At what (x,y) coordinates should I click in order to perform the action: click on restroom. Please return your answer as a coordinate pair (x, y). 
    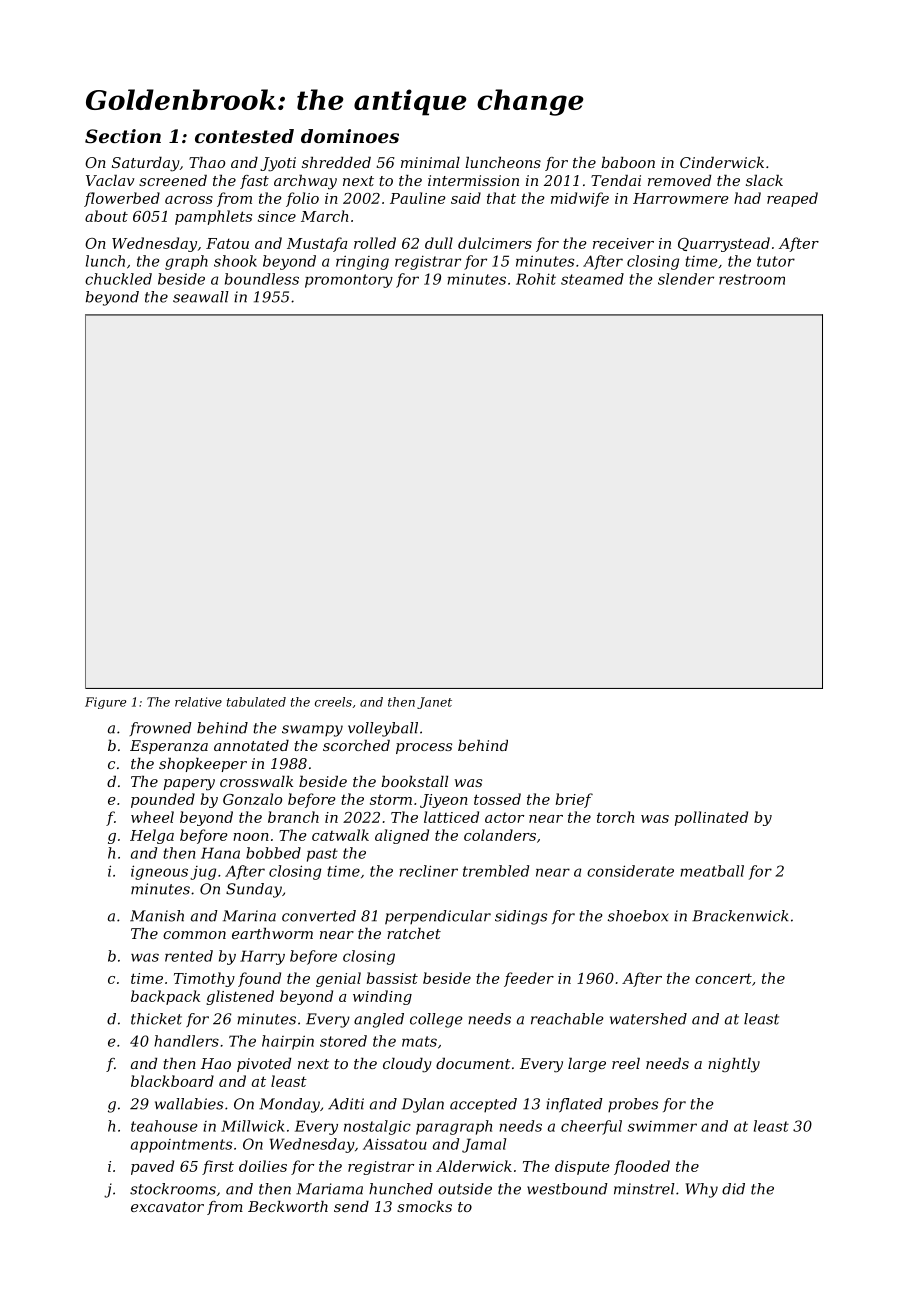
    Looking at the image, I should click on (752, 279).
